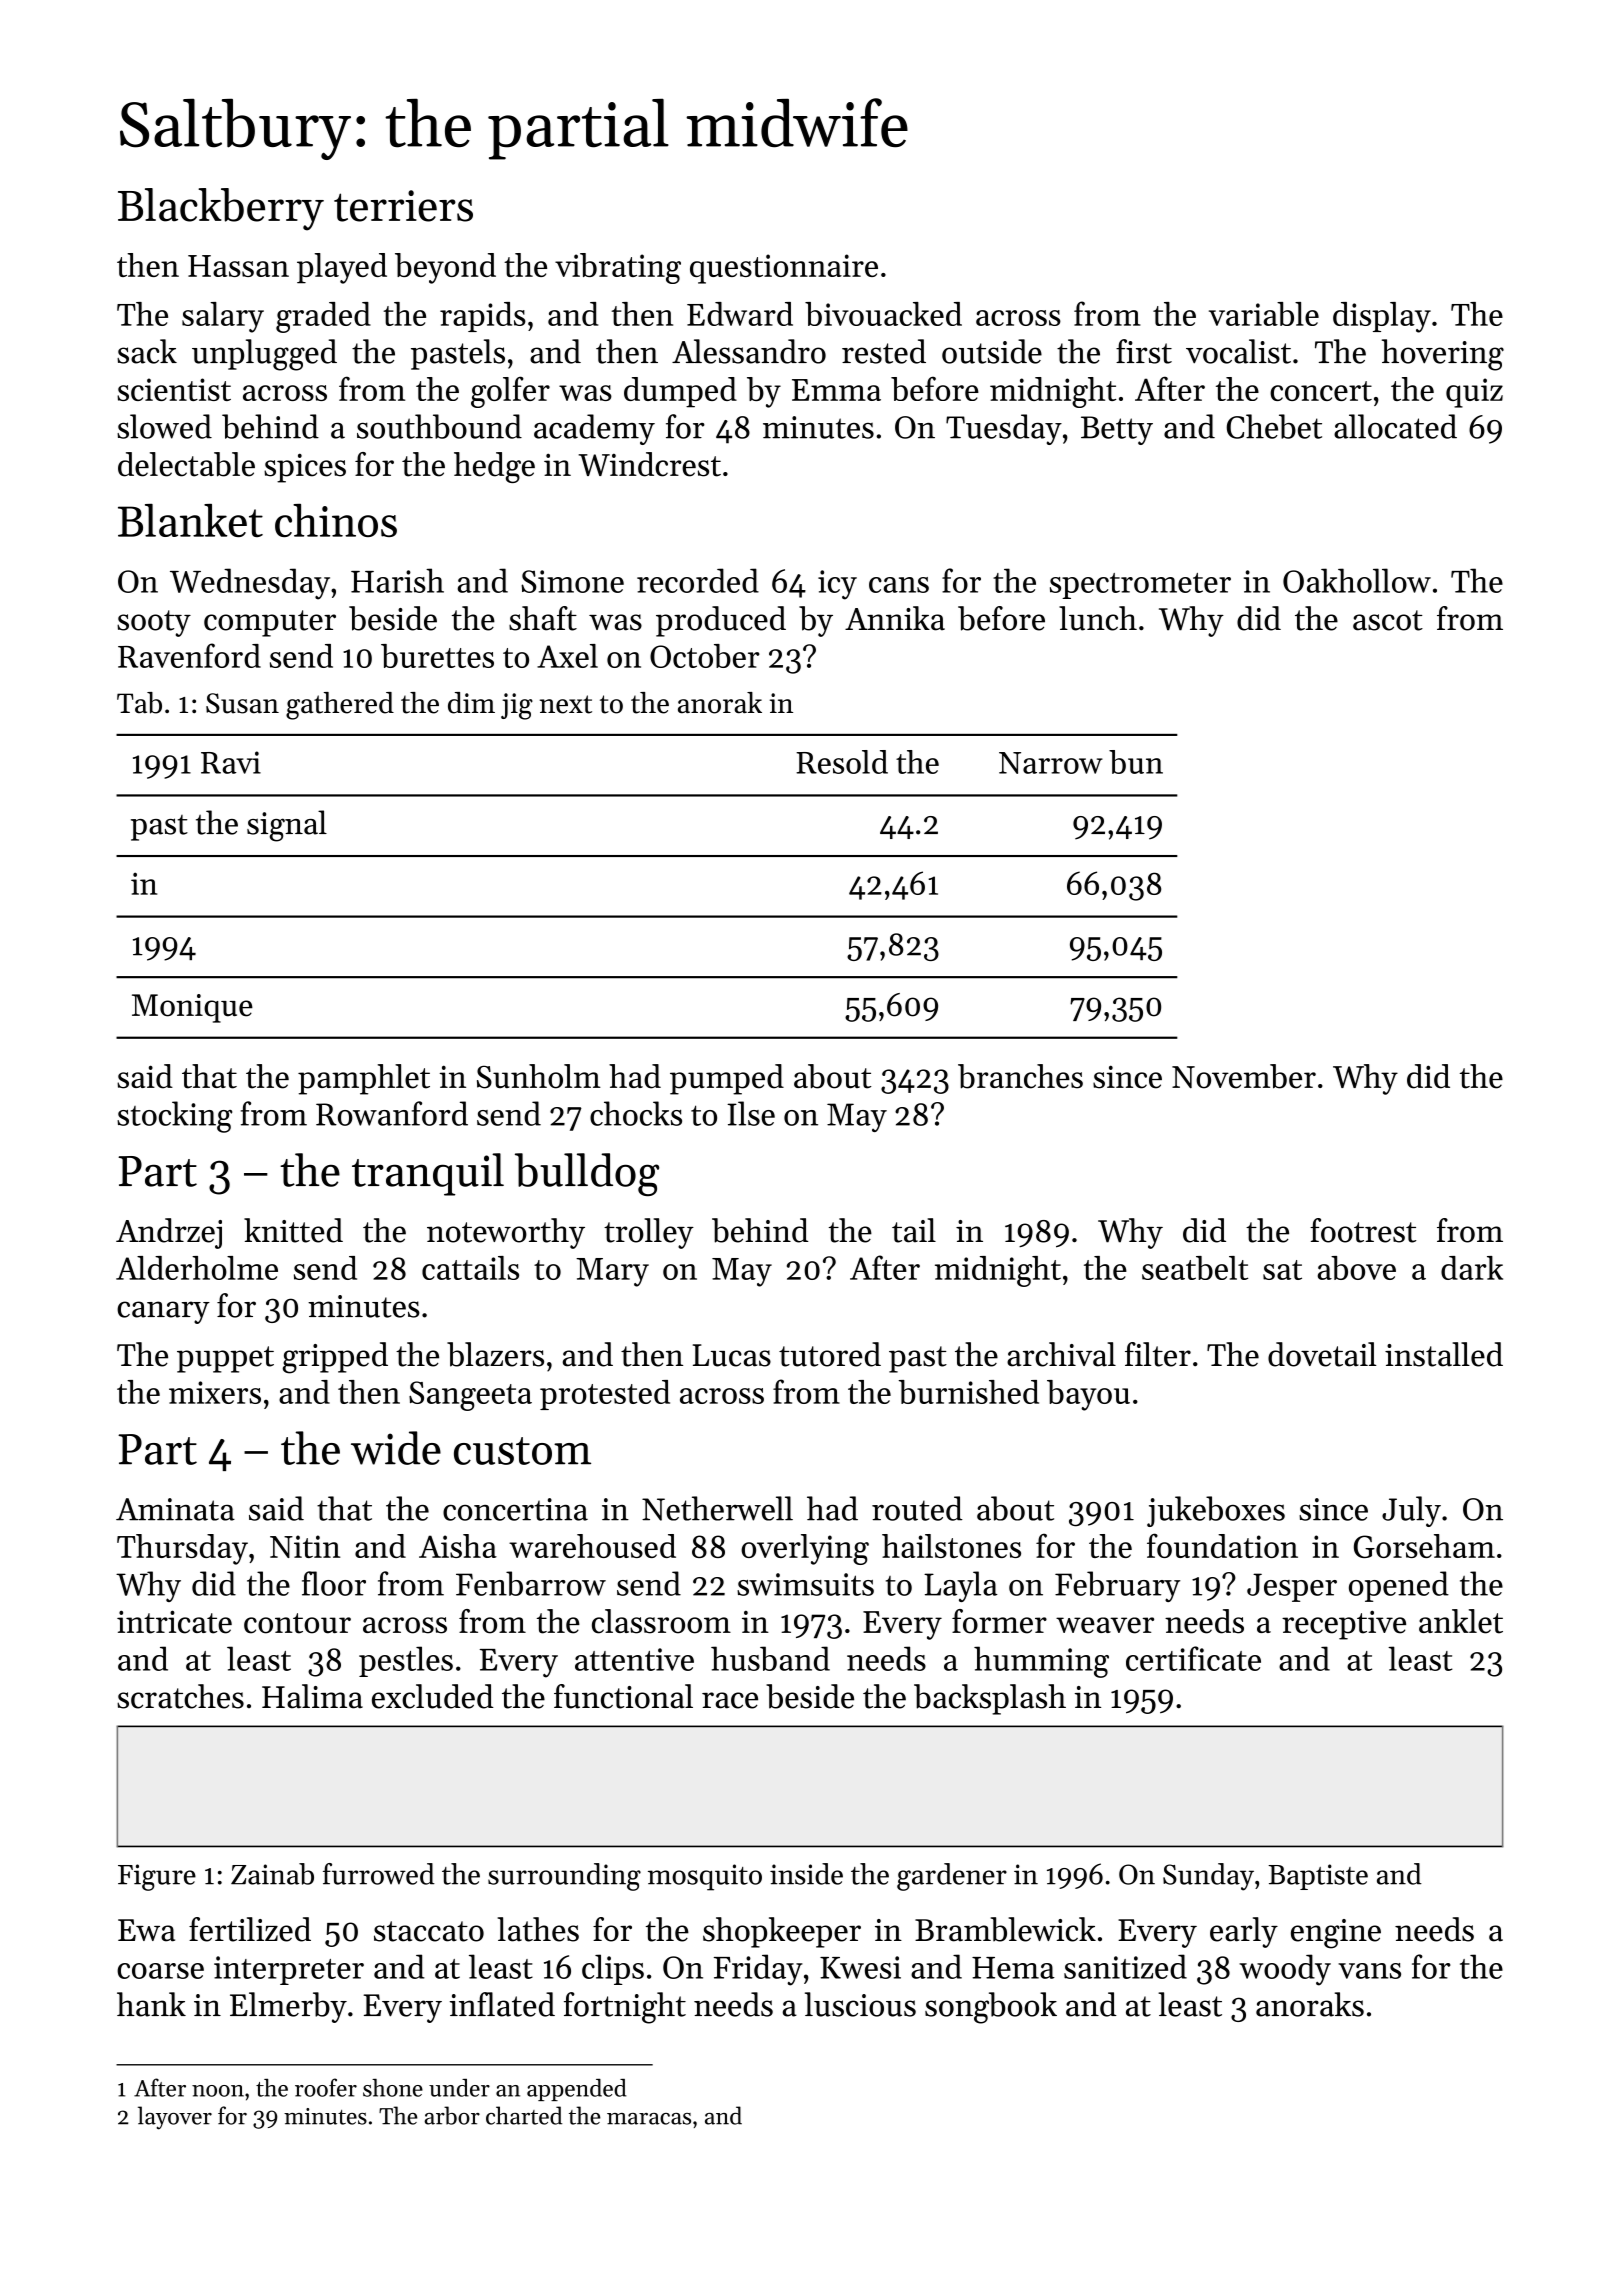 This screenshot has height=2292, width=1620. Describe the element at coordinates (218, 2091) in the screenshot. I see `noon` at that location.
